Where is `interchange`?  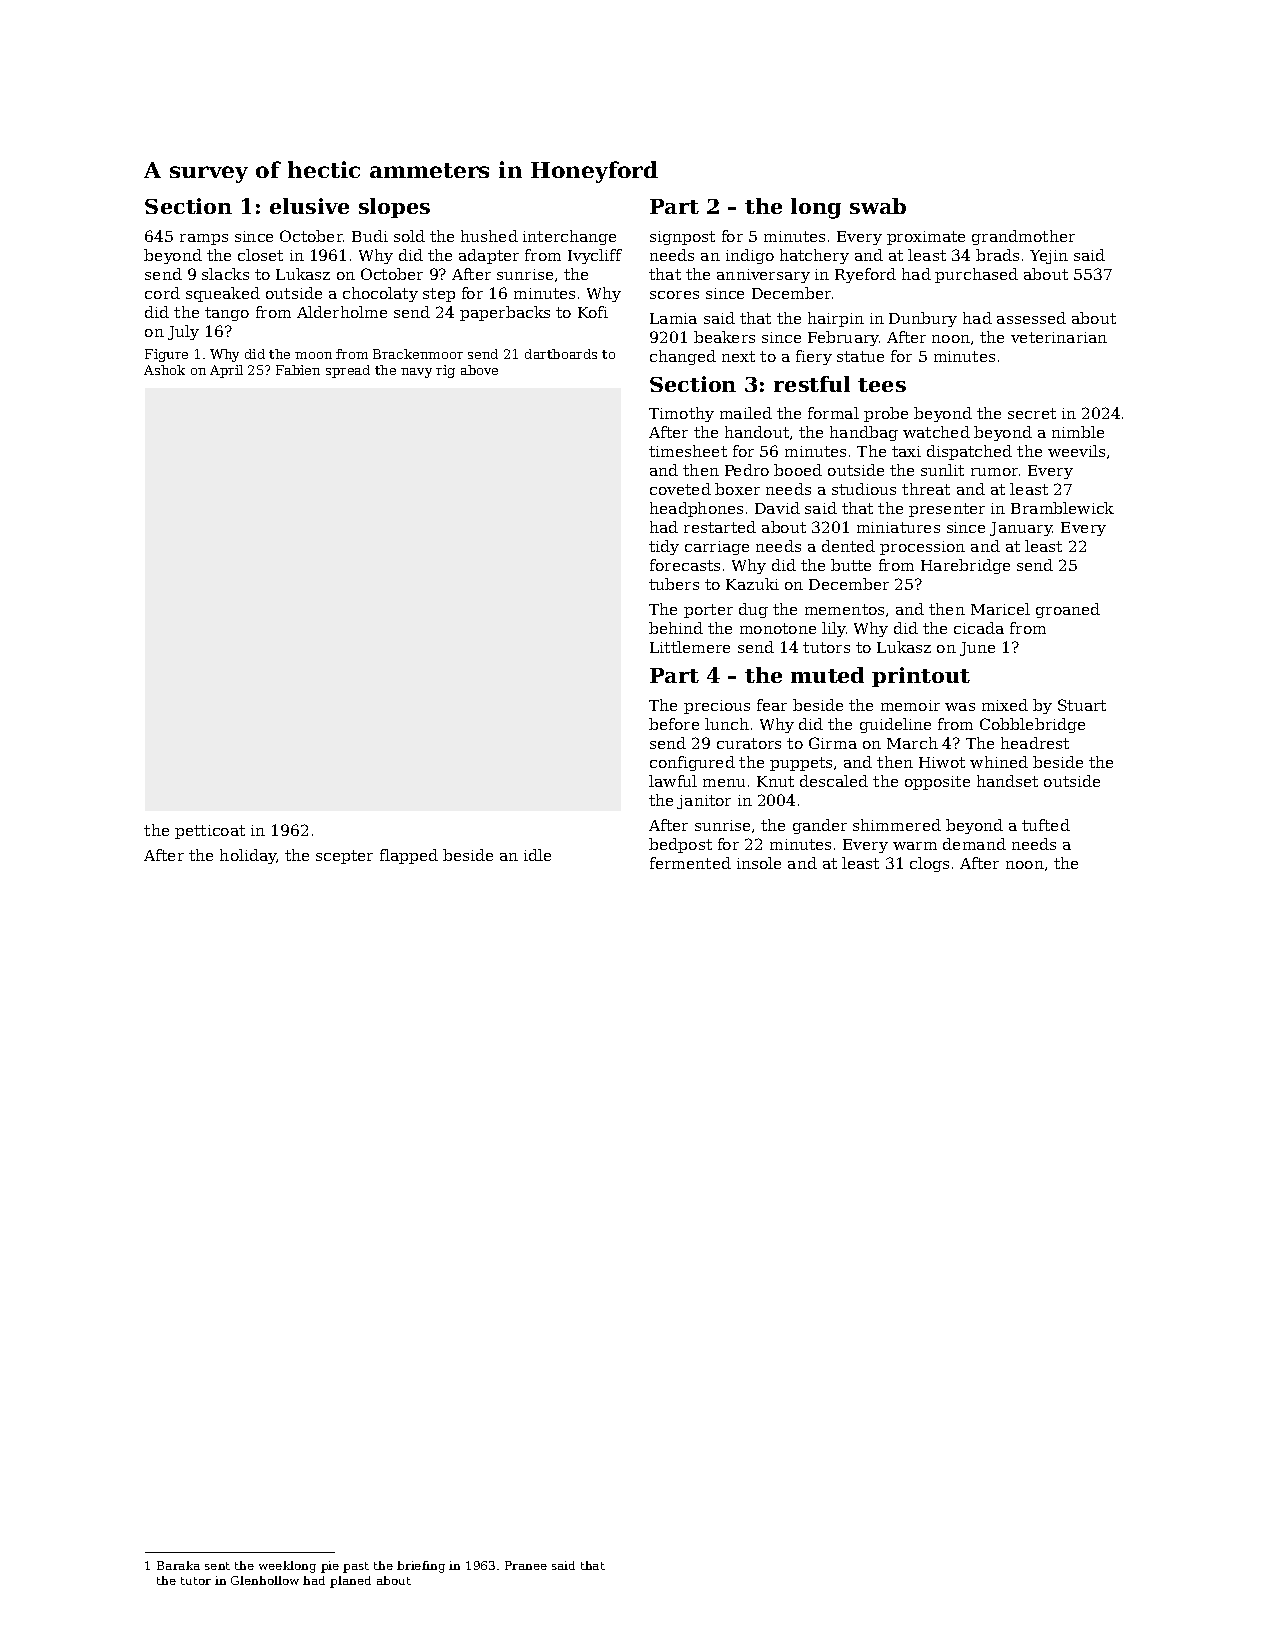 interchange is located at coordinates (569, 237).
